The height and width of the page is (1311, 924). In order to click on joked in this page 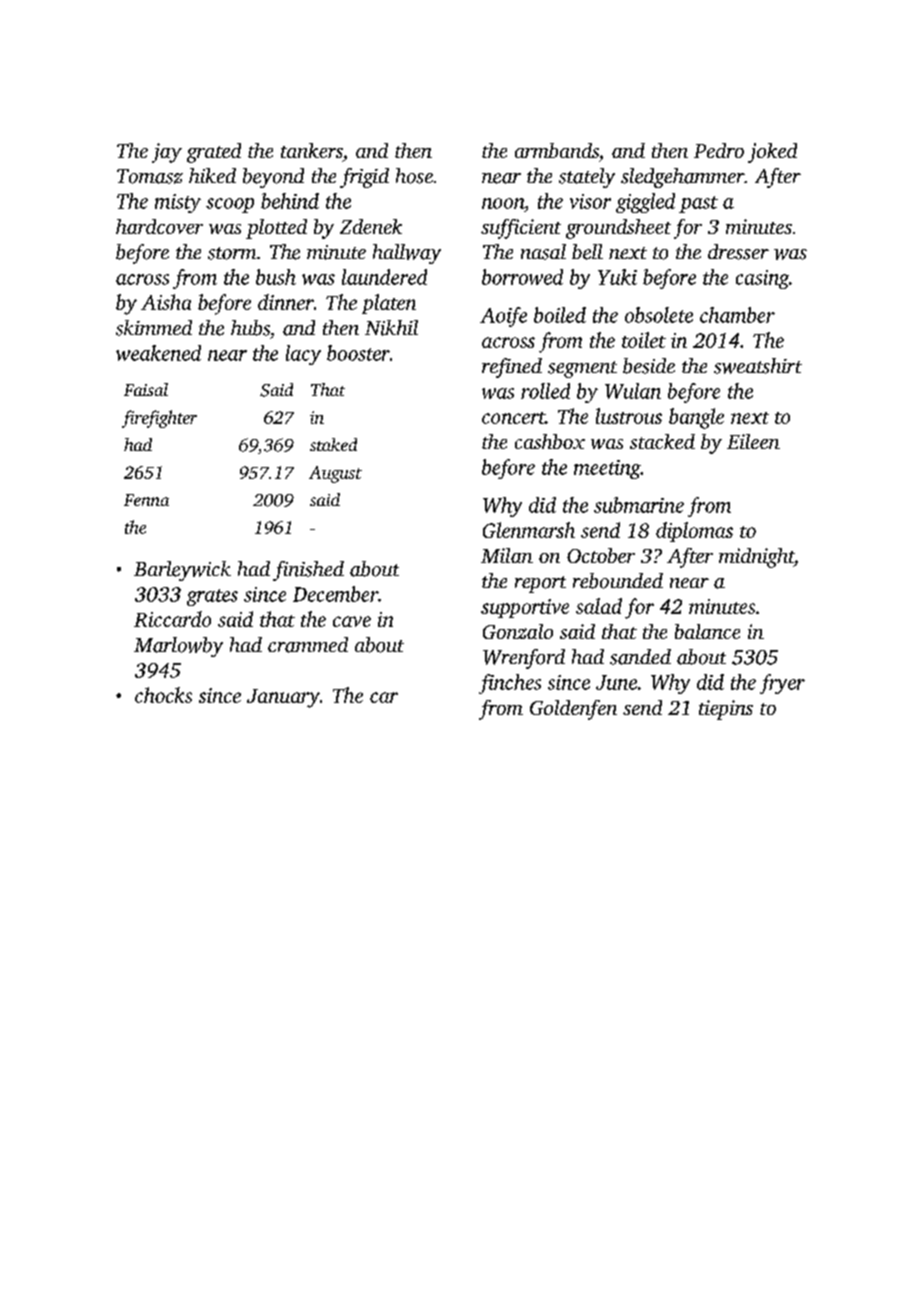, I will do `click(772, 153)`.
